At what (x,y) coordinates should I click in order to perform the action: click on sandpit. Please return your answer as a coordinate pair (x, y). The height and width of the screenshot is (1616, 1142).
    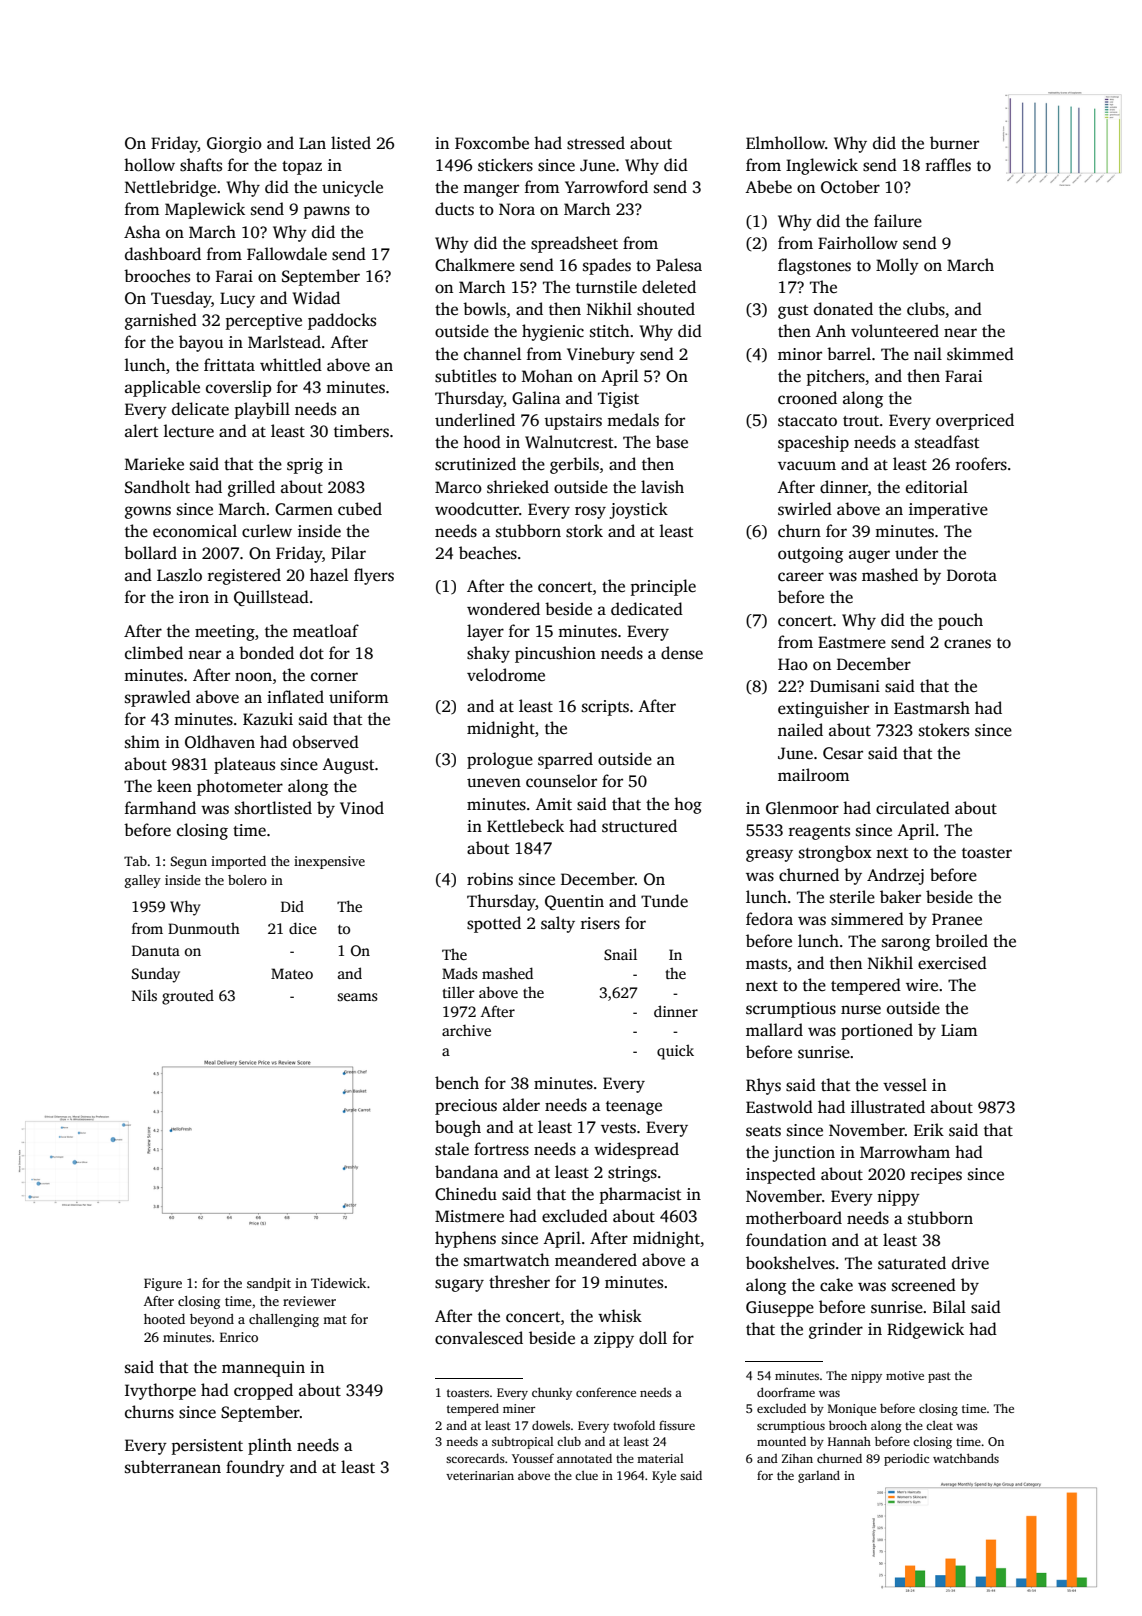
    Looking at the image, I should click on (269, 1284).
